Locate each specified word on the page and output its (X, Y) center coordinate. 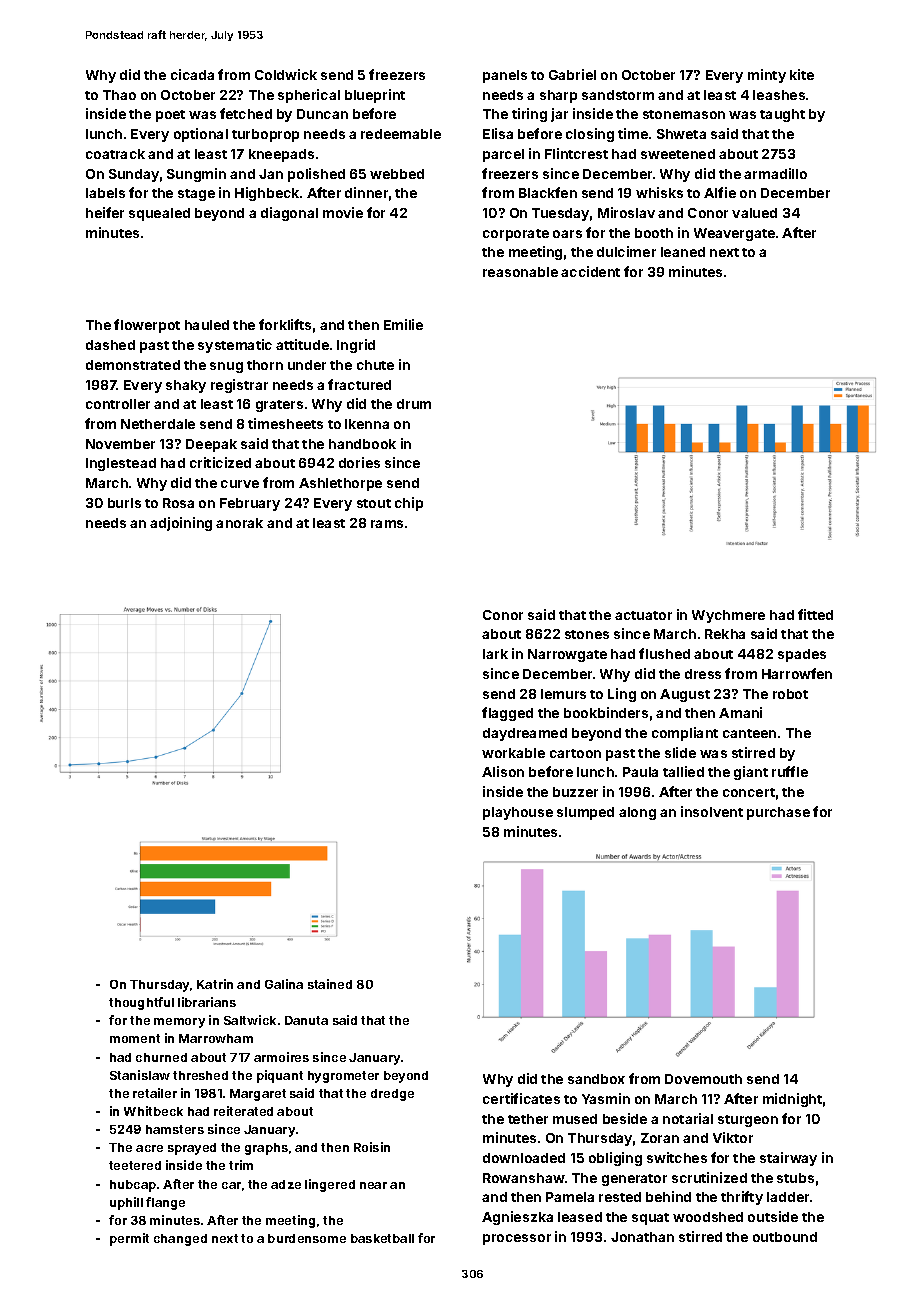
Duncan (322, 114)
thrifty (742, 1198)
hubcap (133, 1186)
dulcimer (626, 251)
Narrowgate (567, 655)
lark (495, 654)
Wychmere (728, 616)
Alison (503, 771)
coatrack (115, 154)
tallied (683, 771)
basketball (382, 1238)
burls (124, 503)
